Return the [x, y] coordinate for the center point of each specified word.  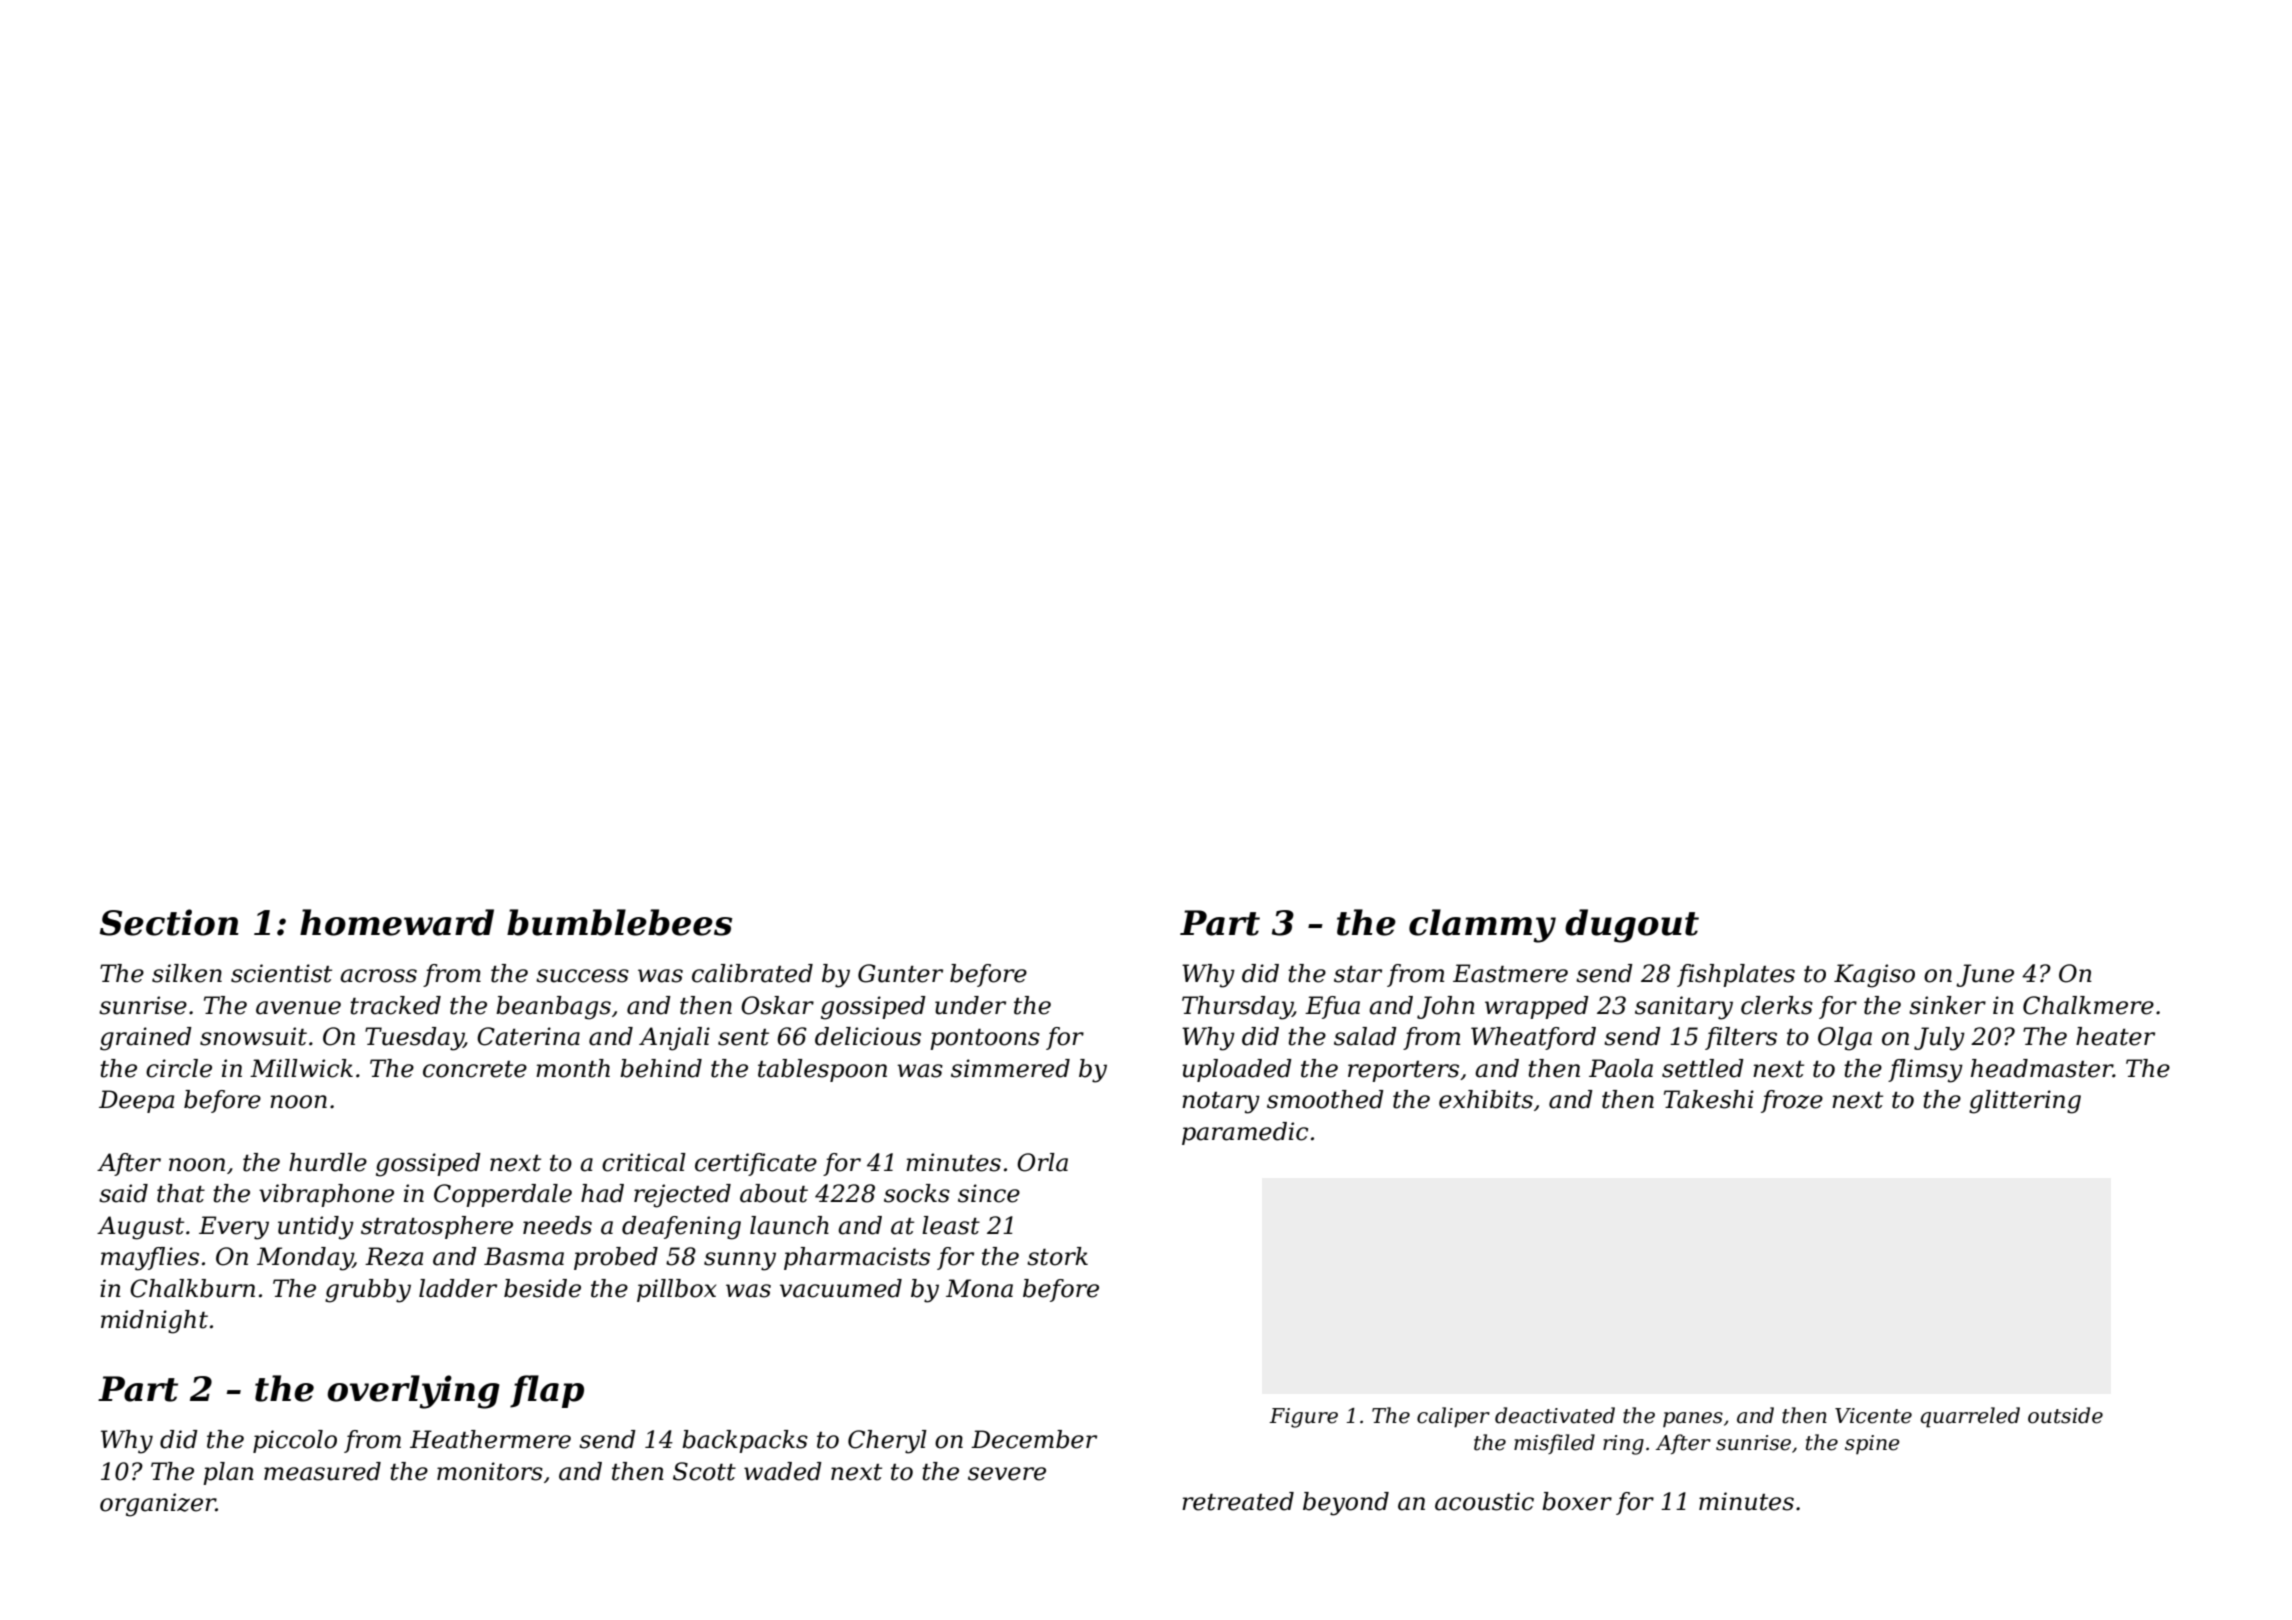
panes [1693, 1420]
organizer [158, 1505]
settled [1703, 1068]
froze [1792, 1101]
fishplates [1736, 975]
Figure [1303, 1418]
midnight [154, 1322]
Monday [305, 1259]
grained [146, 1039]
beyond [1346, 1504]
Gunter [900, 973]
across [378, 976]
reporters [1403, 1071]
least [951, 1225]
